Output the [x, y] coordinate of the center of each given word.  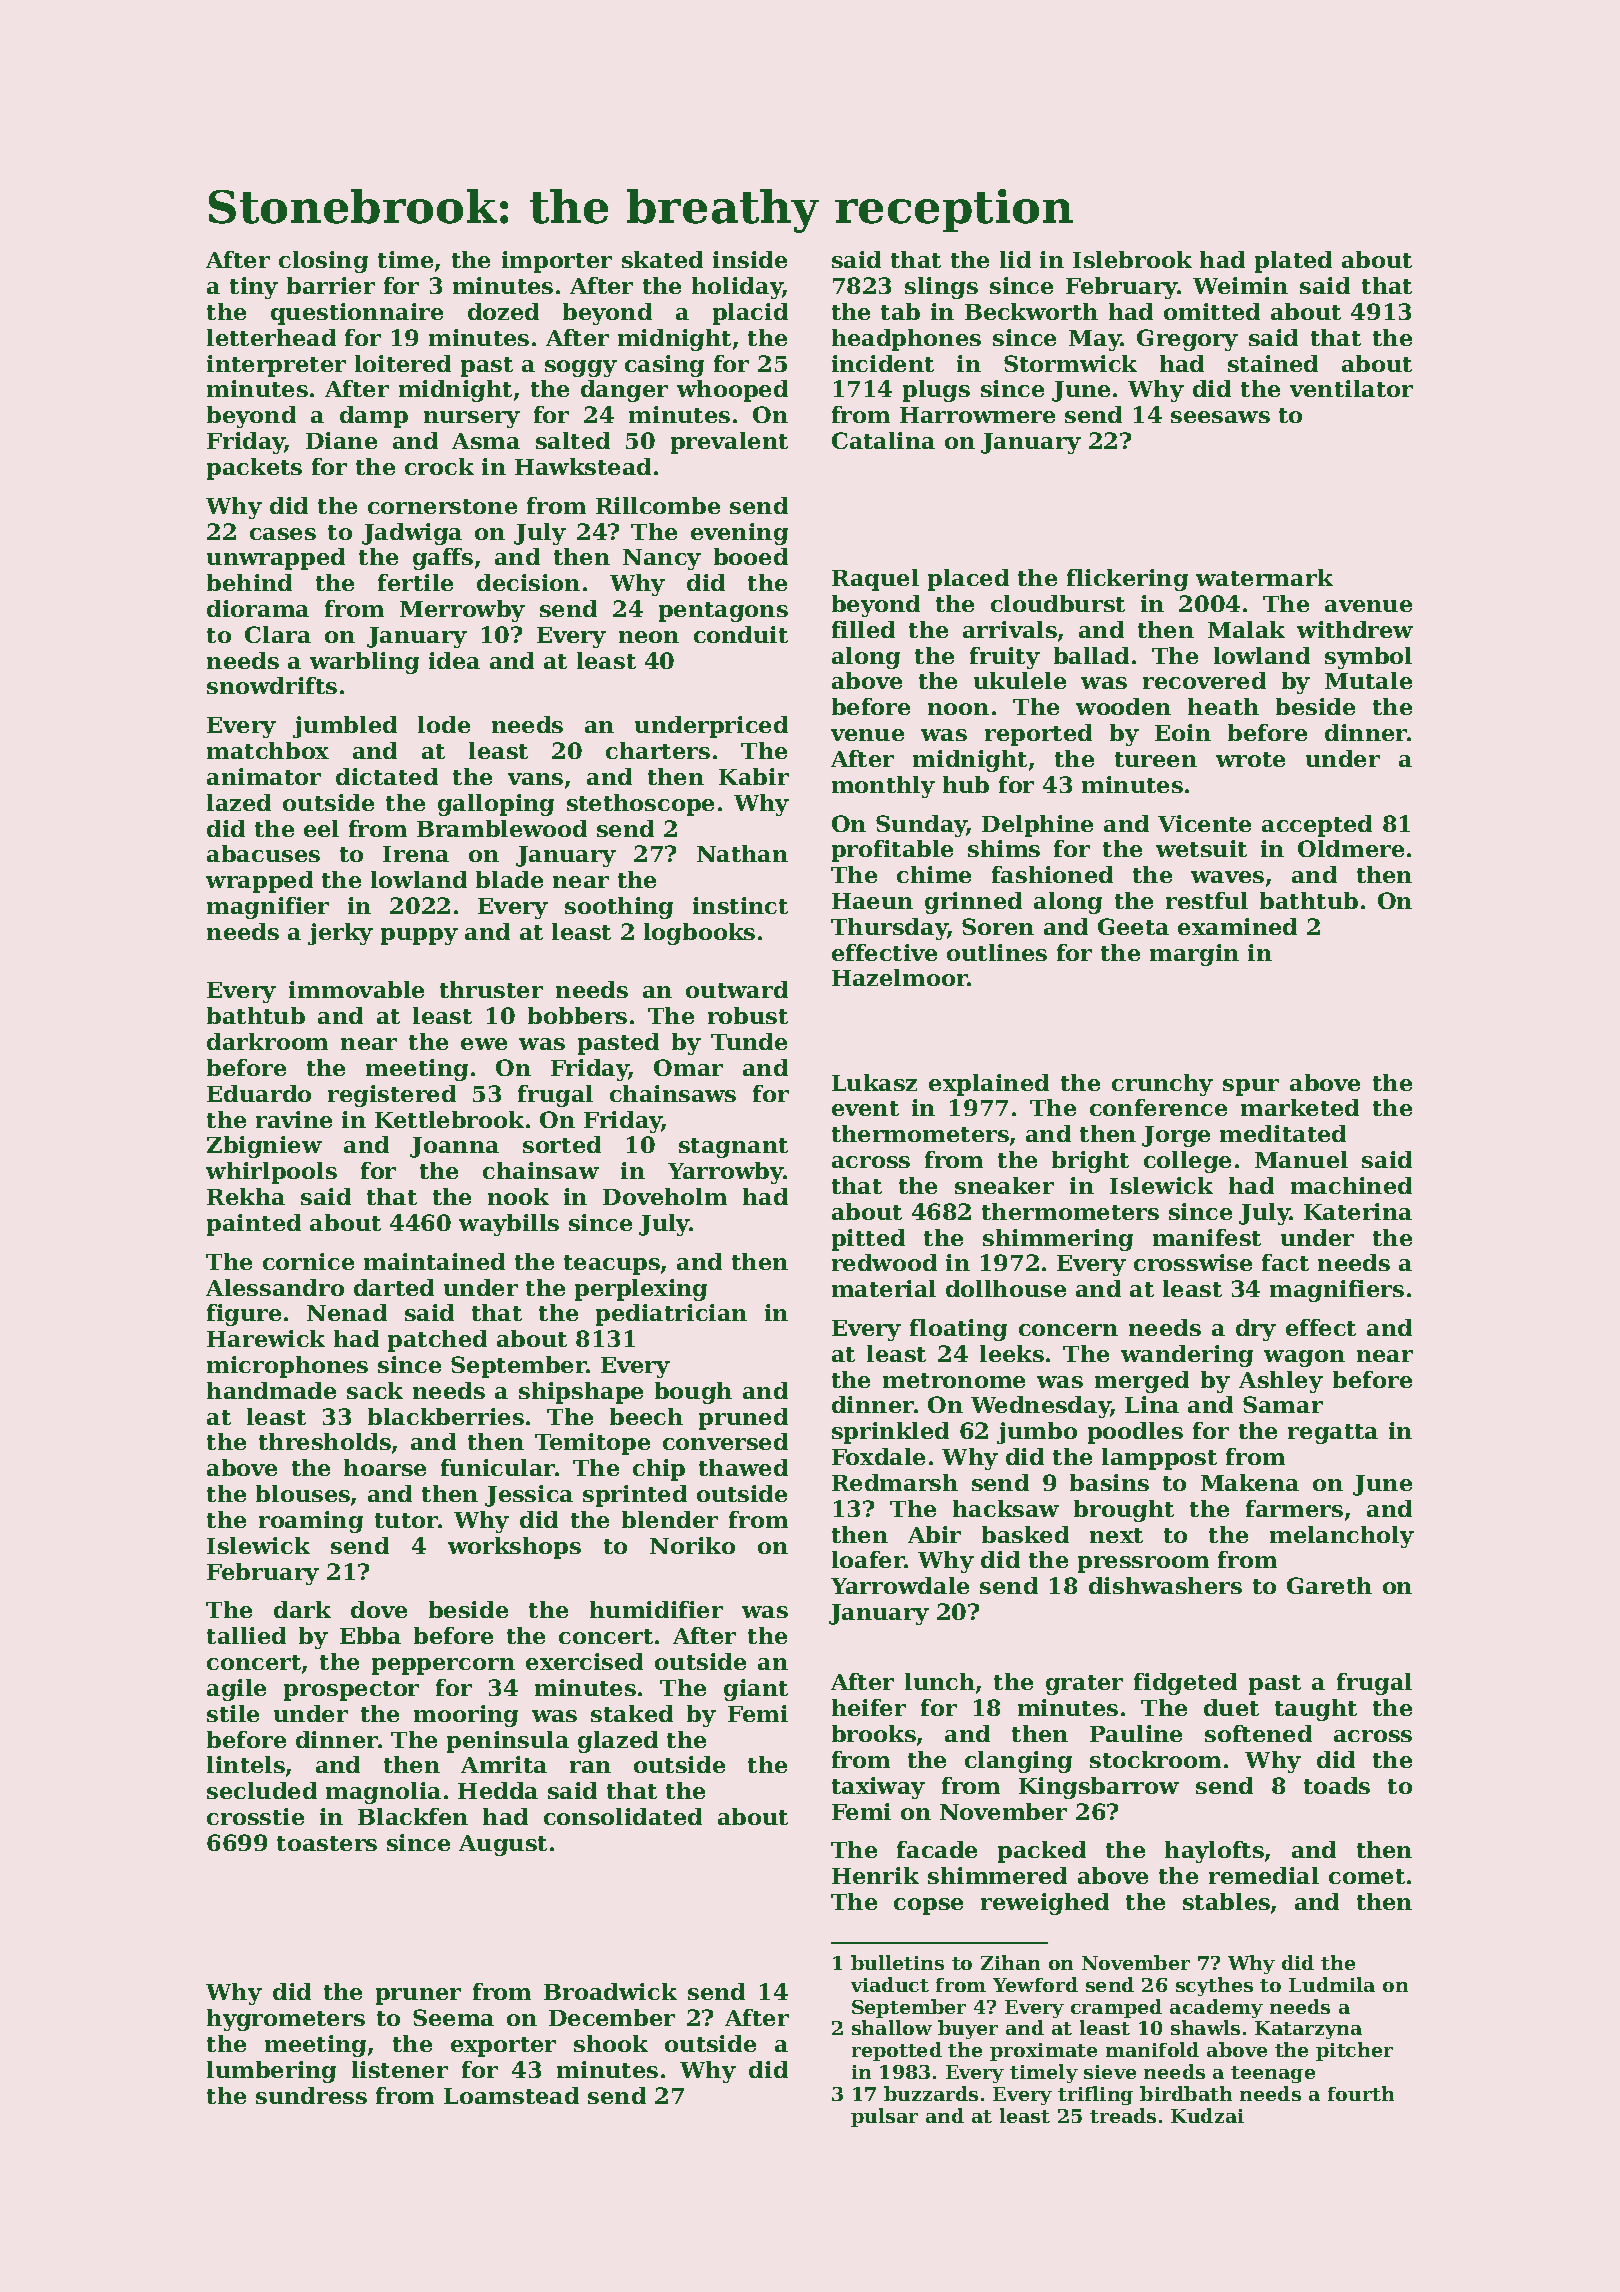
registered [392, 1096]
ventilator [1351, 388]
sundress [311, 2095]
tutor [406, 1520]
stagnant [733, 1148]
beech [646, 1416]
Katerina [1358, 1211]
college [1187, 1162]
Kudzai [1207, 2115]
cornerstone [442, 506]
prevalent [729, 443]
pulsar [884, 2117]
